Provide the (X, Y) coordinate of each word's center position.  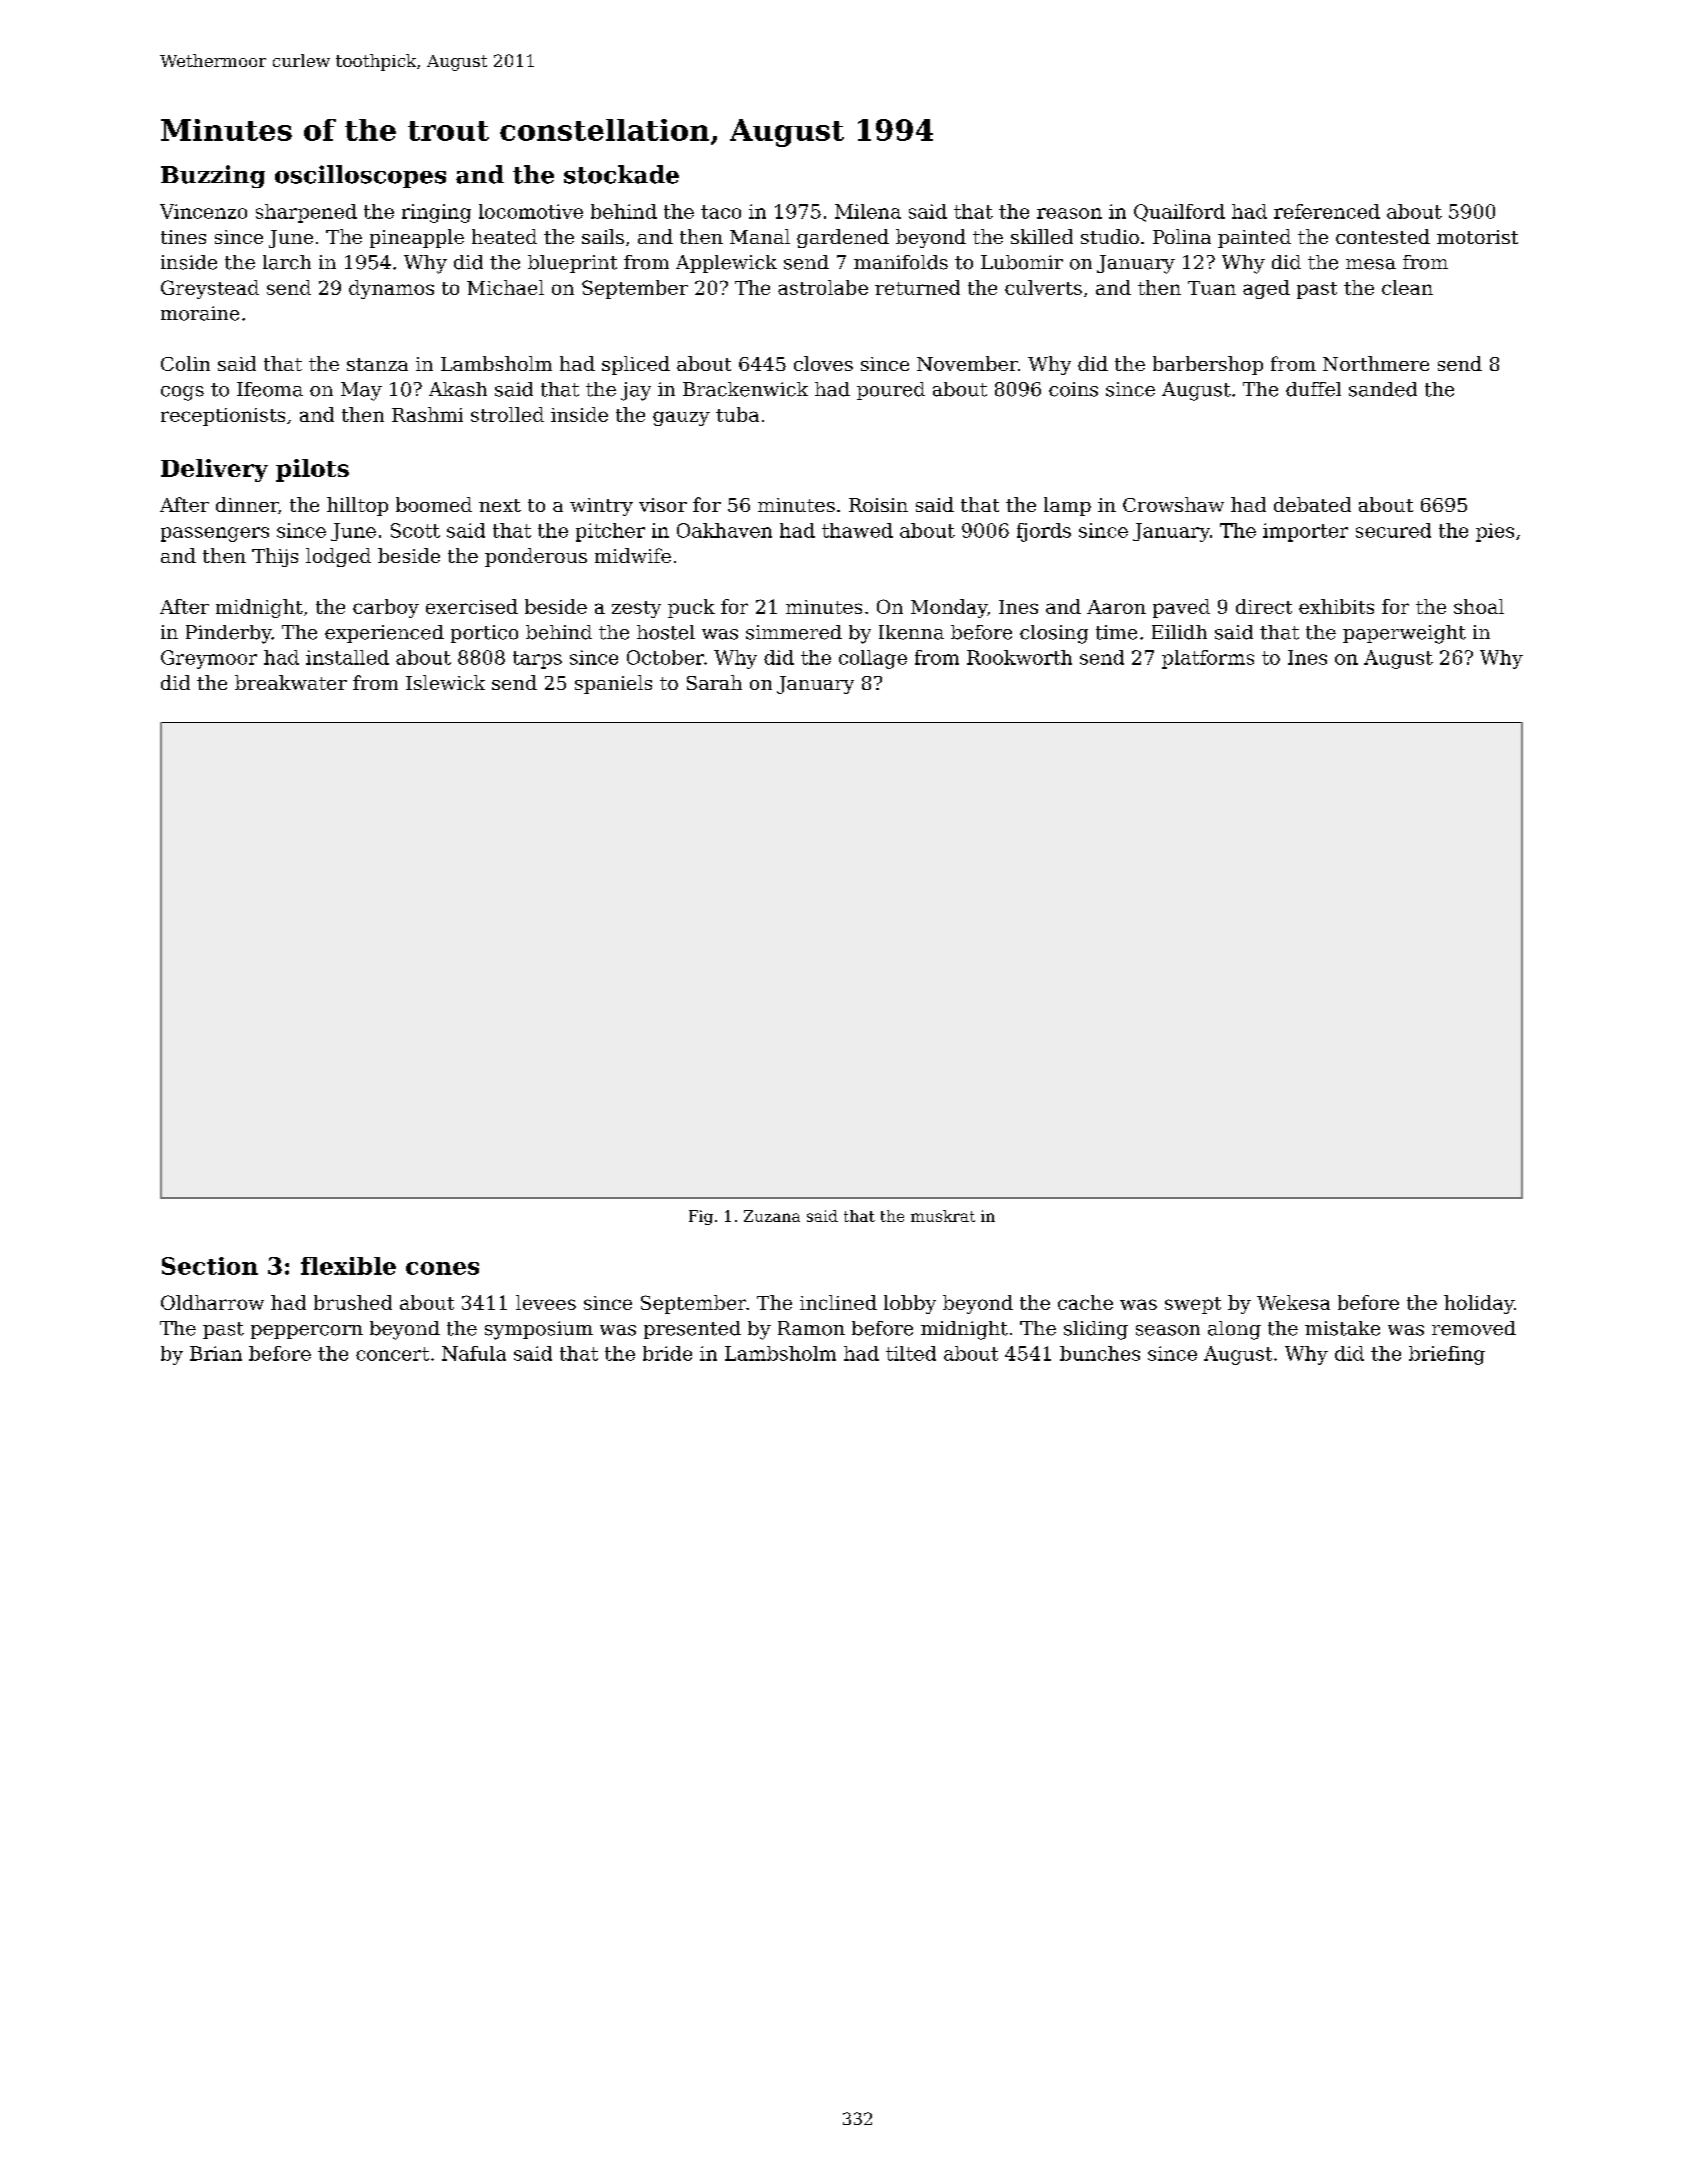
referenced (1327, 211)
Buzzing (213, 176)
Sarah (714, 682)
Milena (868, 211)
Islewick (445, 682)
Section (210, 1266)
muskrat (943, 1216)
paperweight (1404, 634)
